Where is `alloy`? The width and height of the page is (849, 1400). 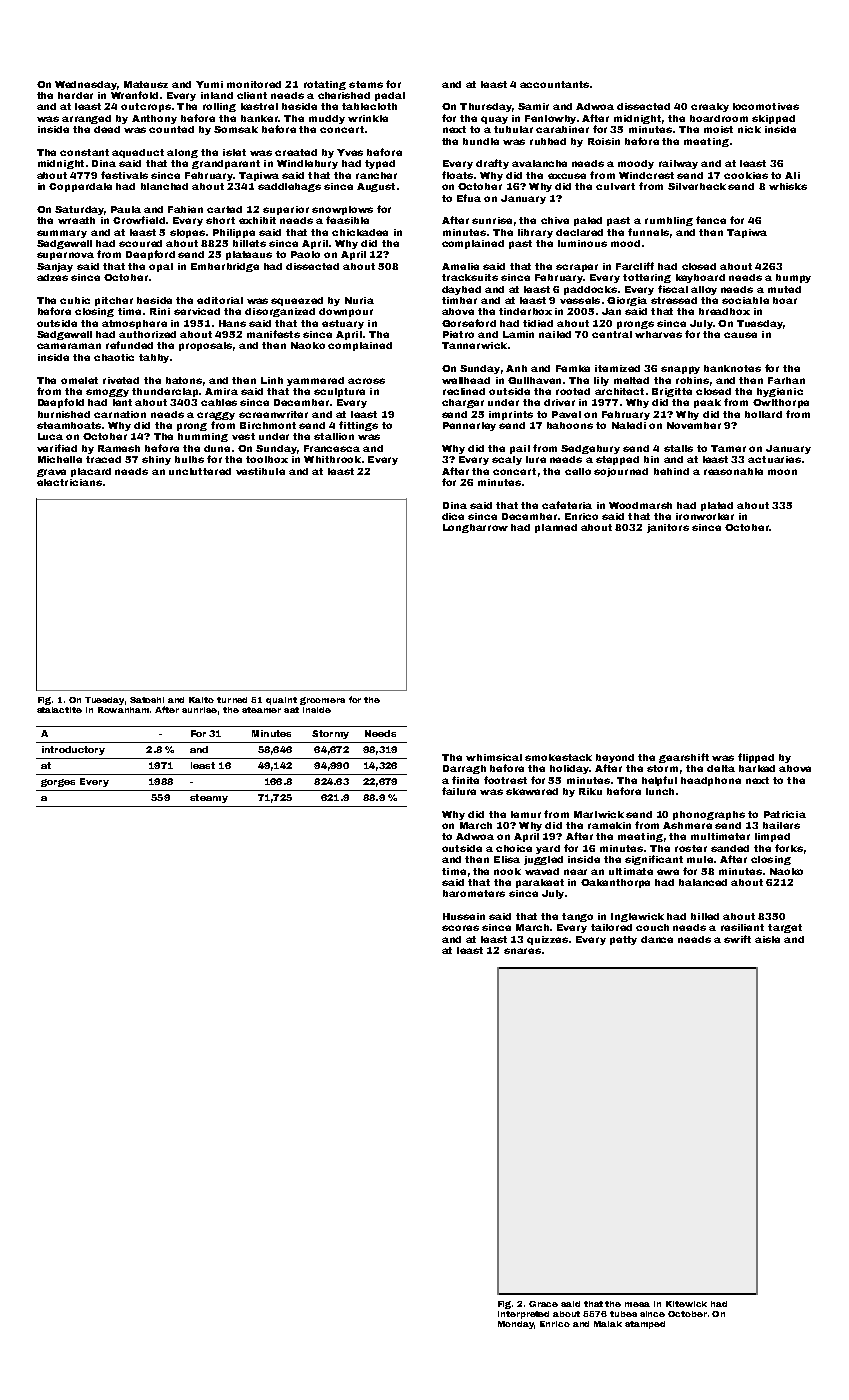
alloy is located at coordinates (704, 290).
